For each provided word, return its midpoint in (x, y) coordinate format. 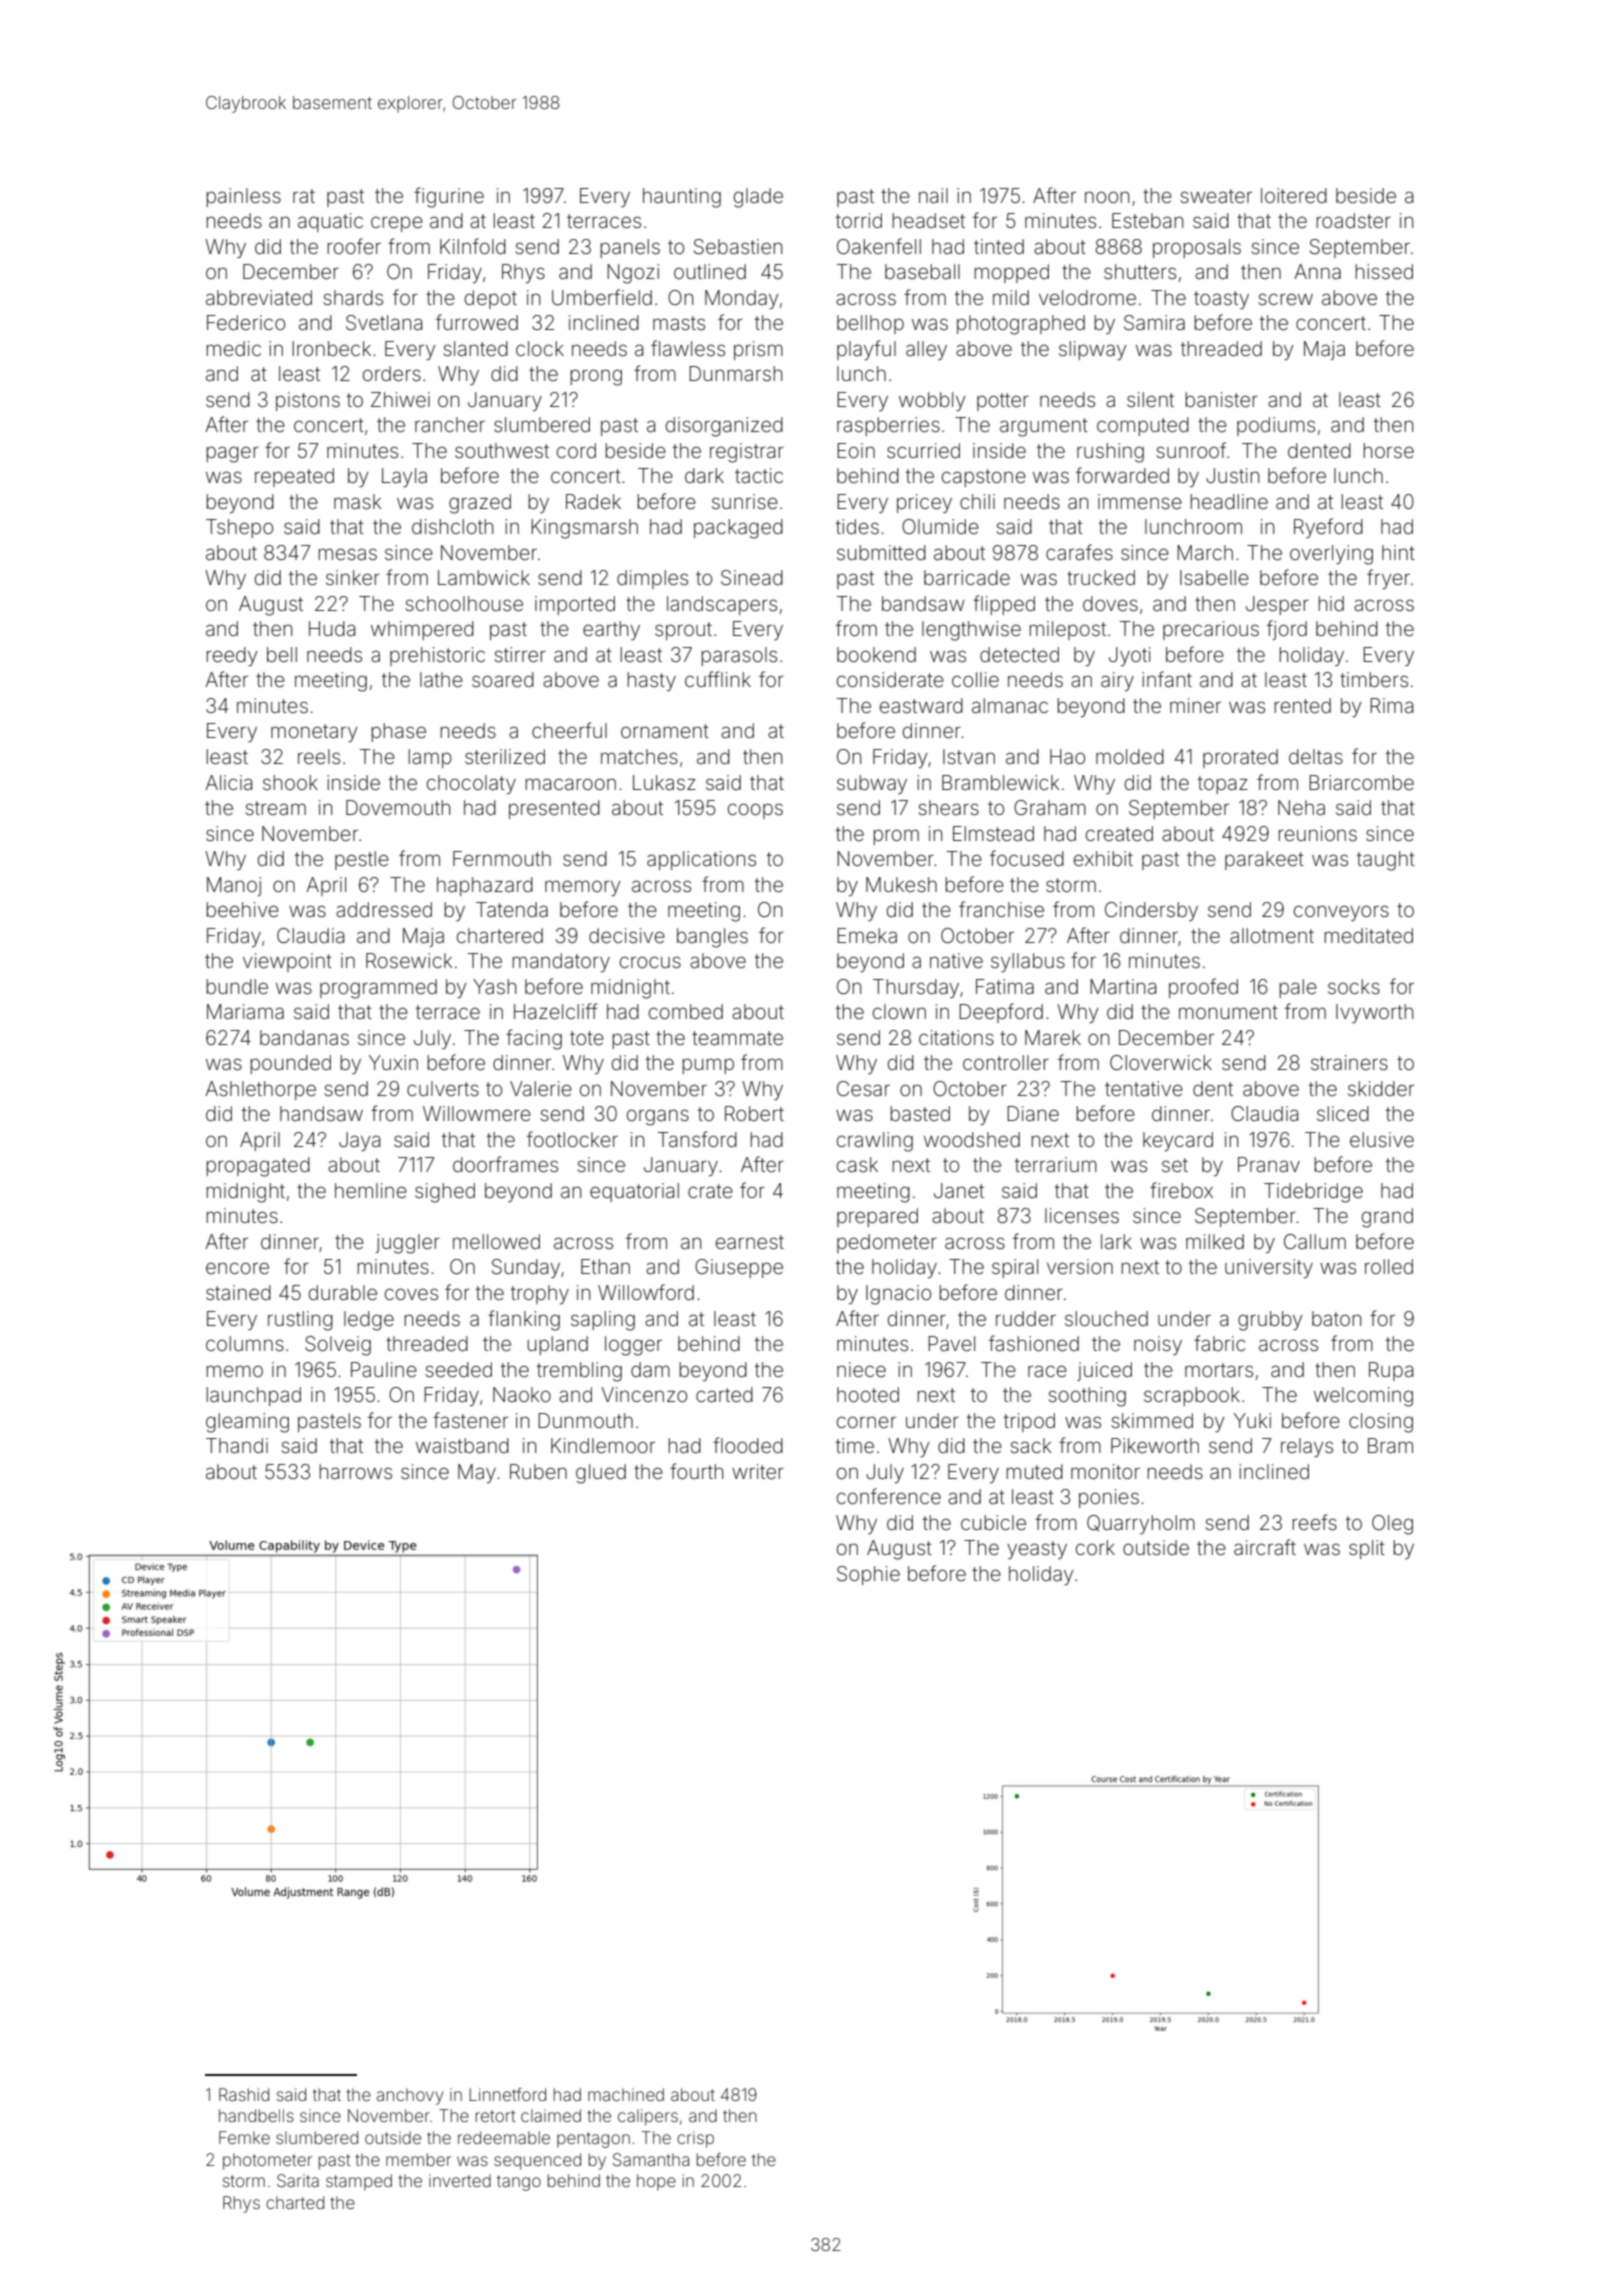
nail (933, 195)
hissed (1384, 271)
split (1367, 1549)
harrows (355, 1471)
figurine (449, 197)
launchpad (253, 1396)
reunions (1317, 833)
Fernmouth (502, 858)
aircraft (1265, 1547)
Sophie (868, 1575)
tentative (1144, 1088)
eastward (921, 705)
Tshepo (239, 528)
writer (758, 1471)
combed (686, 1011)
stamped (359, 2182)
